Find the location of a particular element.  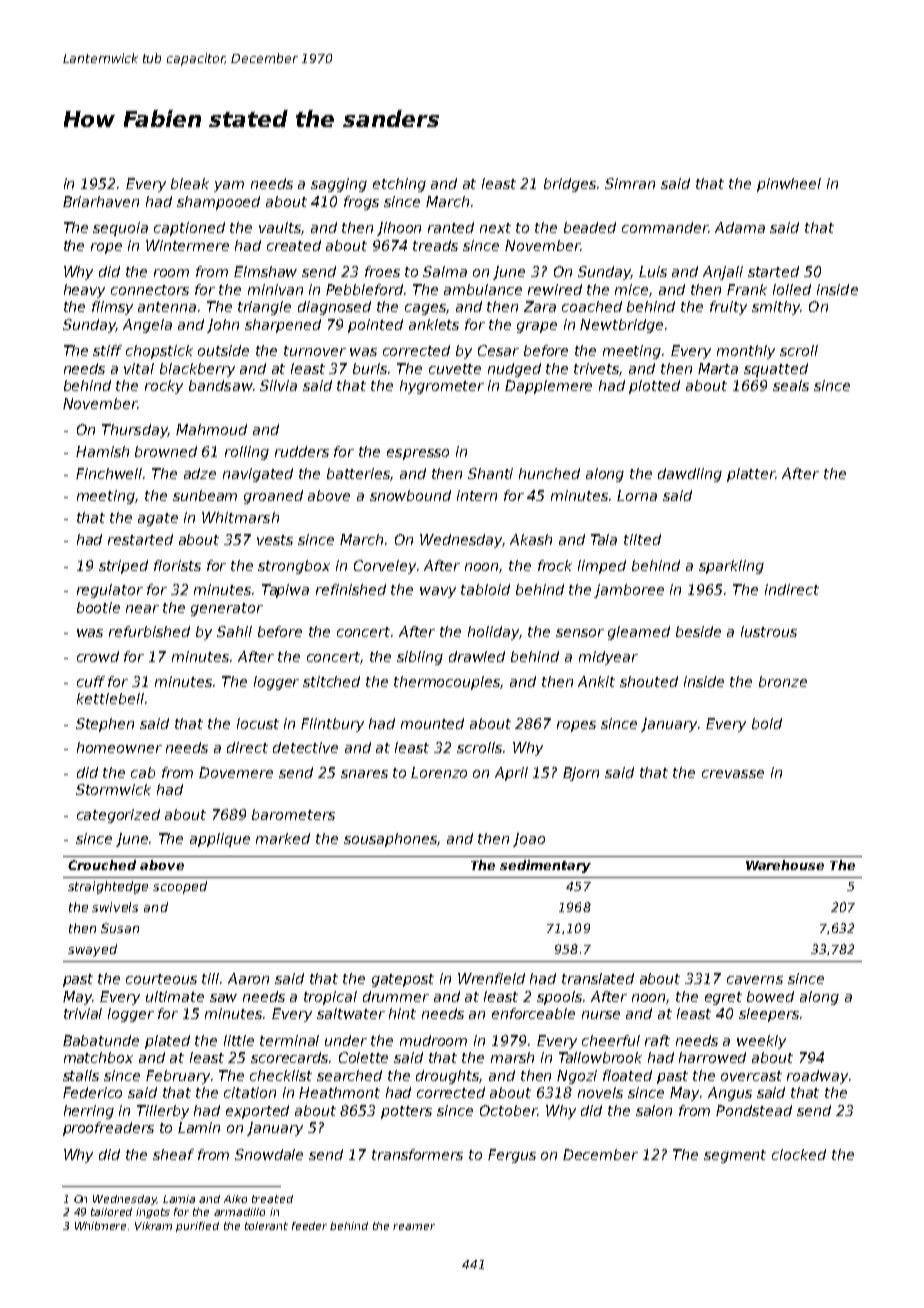

bridges is located at coordinates (570, 185).
